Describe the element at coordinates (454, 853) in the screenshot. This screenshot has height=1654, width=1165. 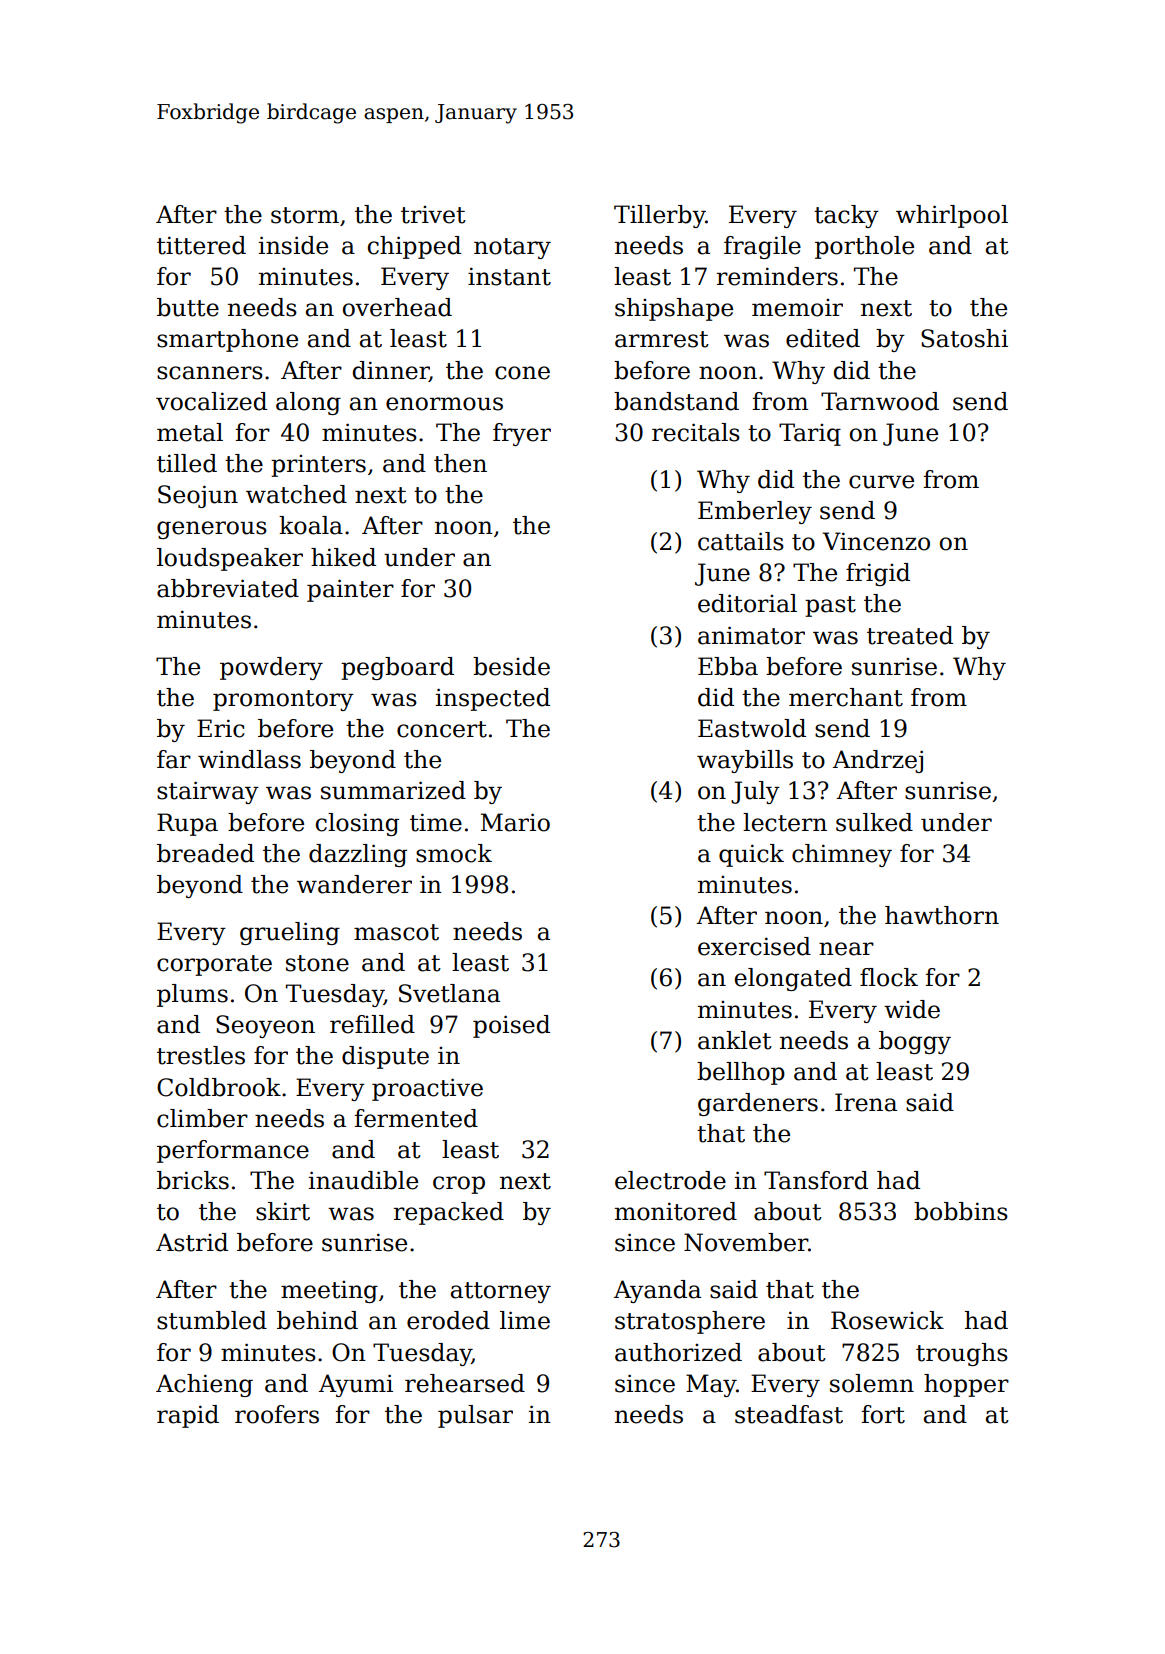
I see `smock` at that location.
